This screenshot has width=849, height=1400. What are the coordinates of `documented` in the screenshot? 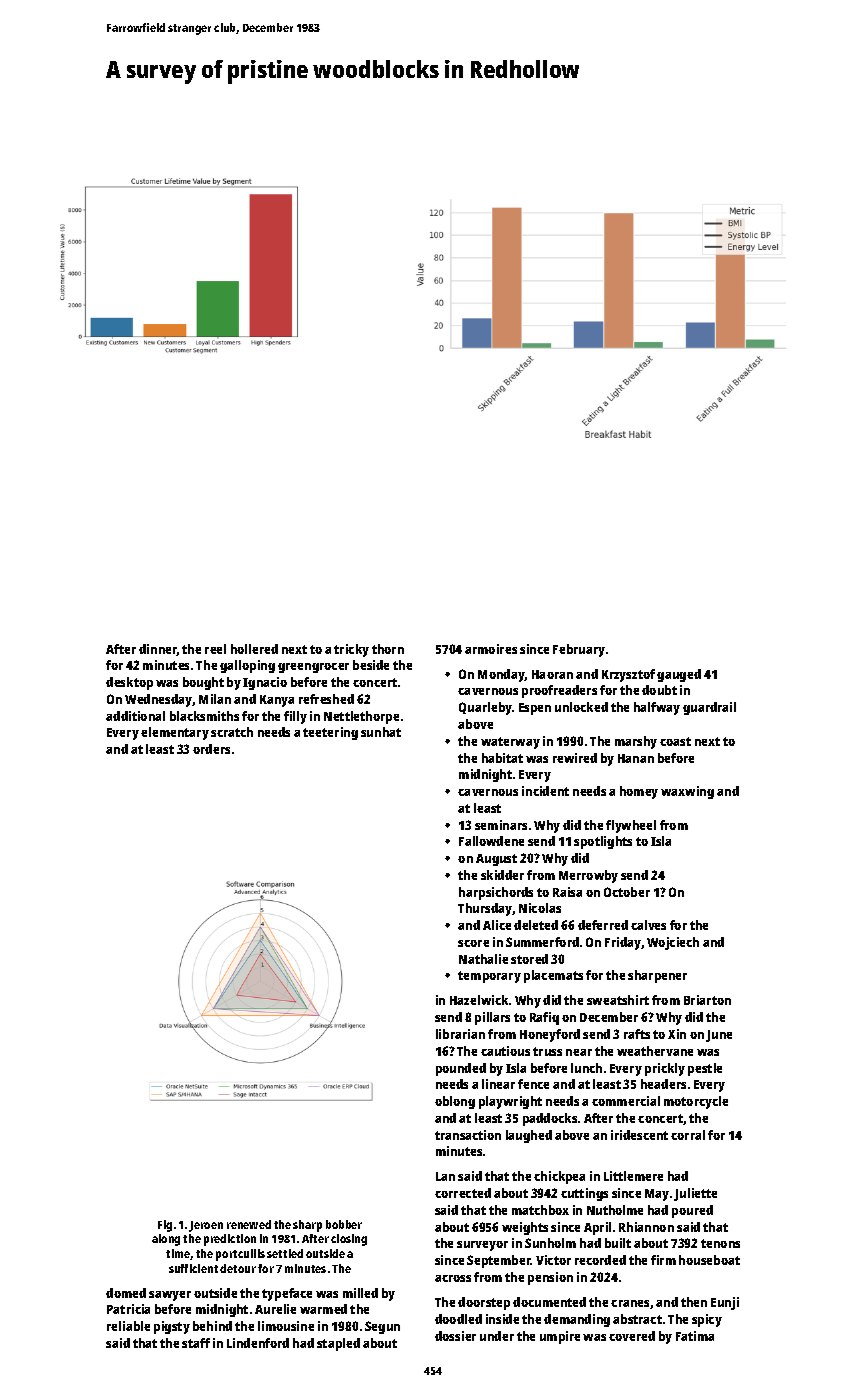 It's located at (549, 1302).
